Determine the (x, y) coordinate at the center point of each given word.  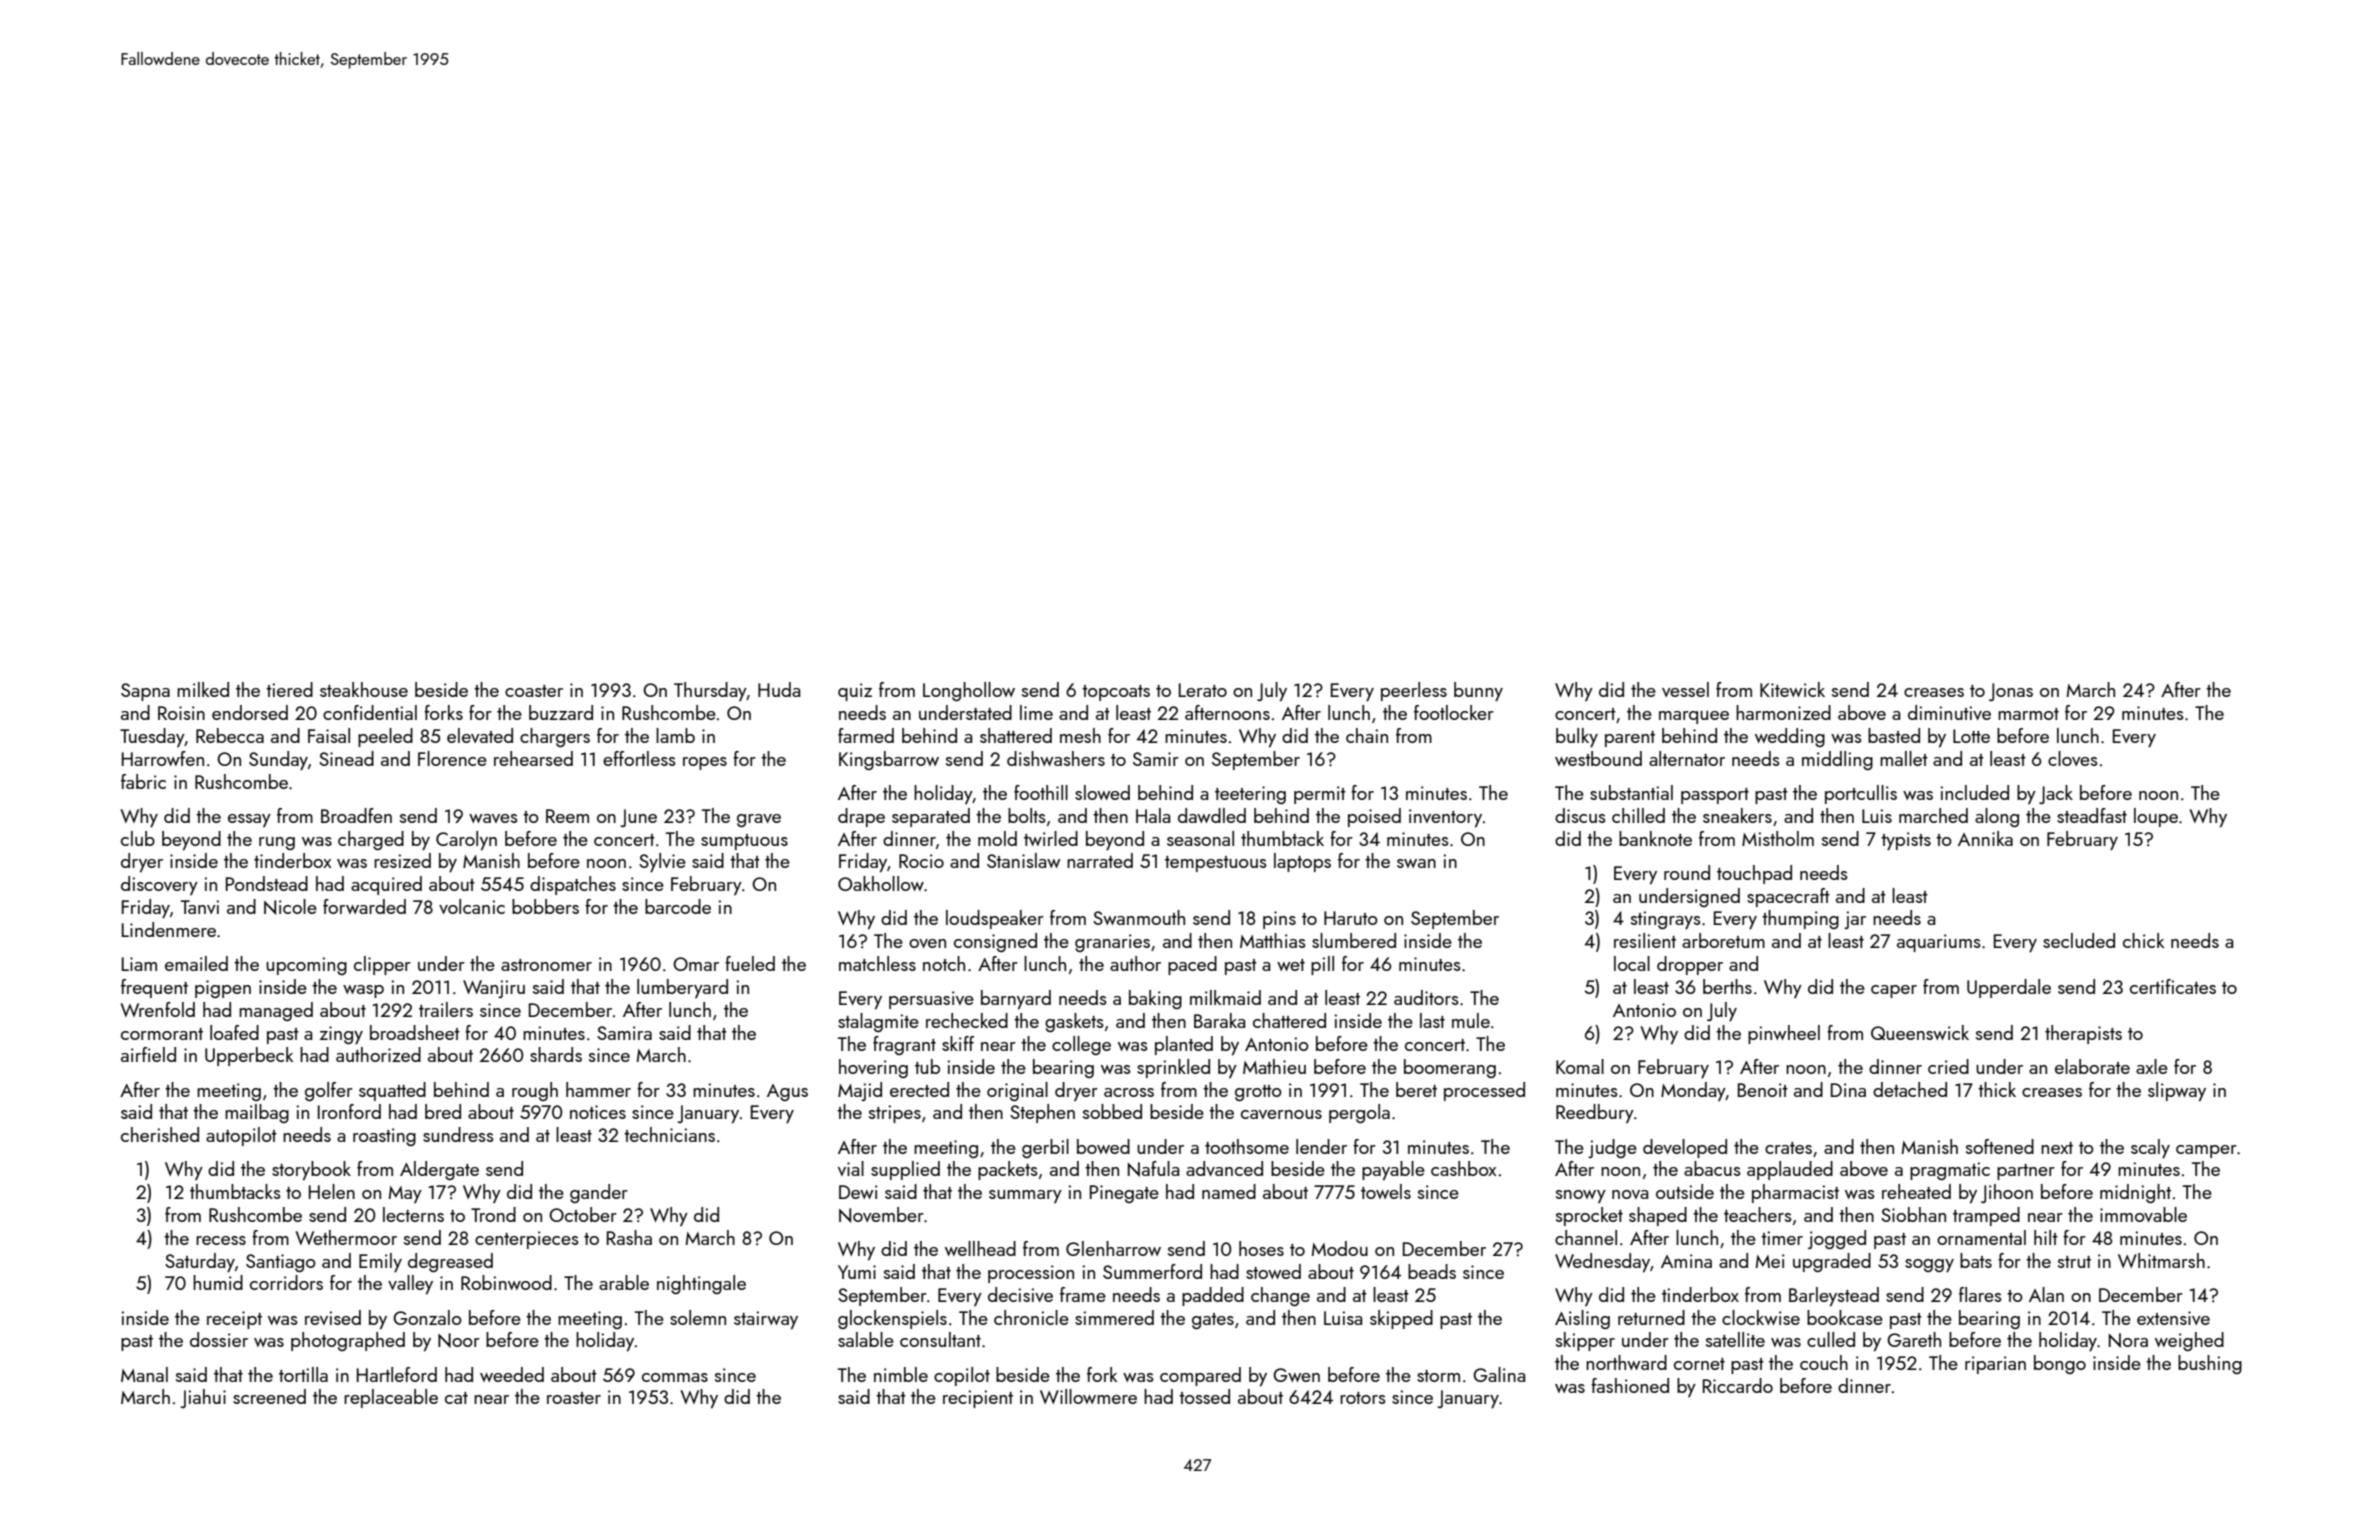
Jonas (2011, 692)
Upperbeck (249, 1056)
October (583, 1214)
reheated (1916, 1191)
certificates (2173, 986)
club (138, 838)
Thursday (710, 691)
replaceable (391, 1398)
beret (1416, 1089)
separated (931, 817)
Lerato (1203, 690)
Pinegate (1124, 1194)
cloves (2073, 758)
